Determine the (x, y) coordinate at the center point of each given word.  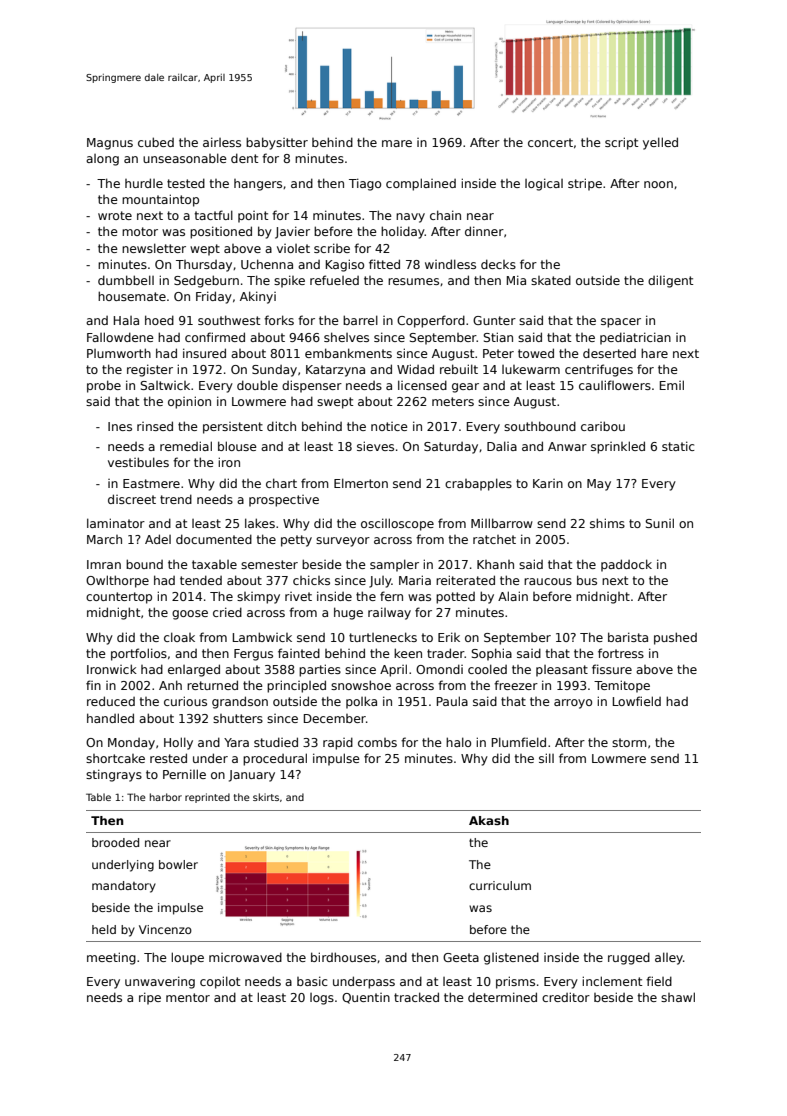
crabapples (478, 484)
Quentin (366, 998)
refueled (334, 280)
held (104, 929)
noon (658, 184)
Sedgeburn (206, 281)
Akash (489, 820)
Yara (236, 742)
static (678, 446)
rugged (629, 958)
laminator (116, 523)
